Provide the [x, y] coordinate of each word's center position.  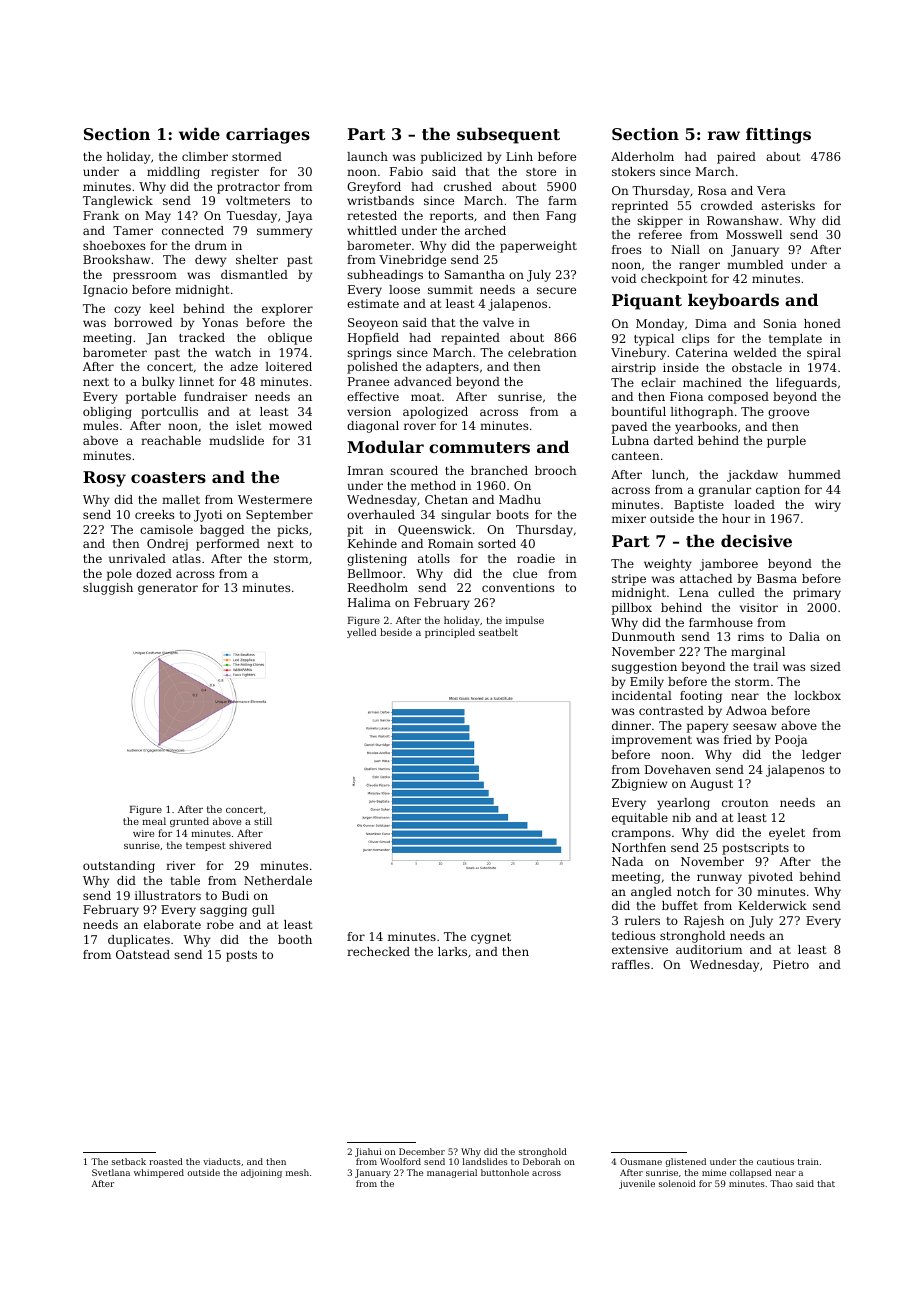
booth [295, 939]
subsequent [508, 135]
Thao [781, 1183]
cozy [127, 311]
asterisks [788, 205]
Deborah [542, 1161]
